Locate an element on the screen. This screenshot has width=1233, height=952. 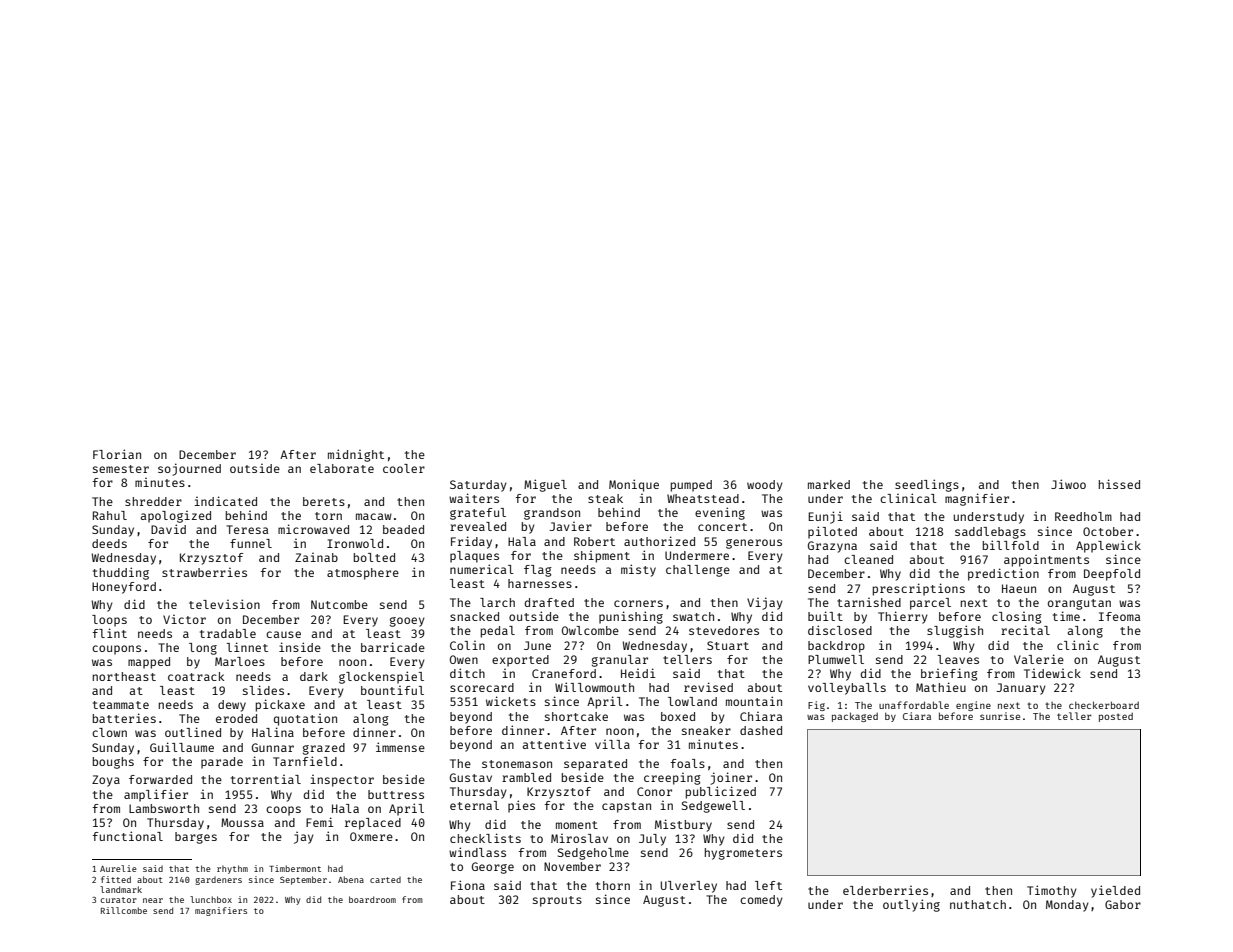
sprouts is located at coordinates (557, 901).
